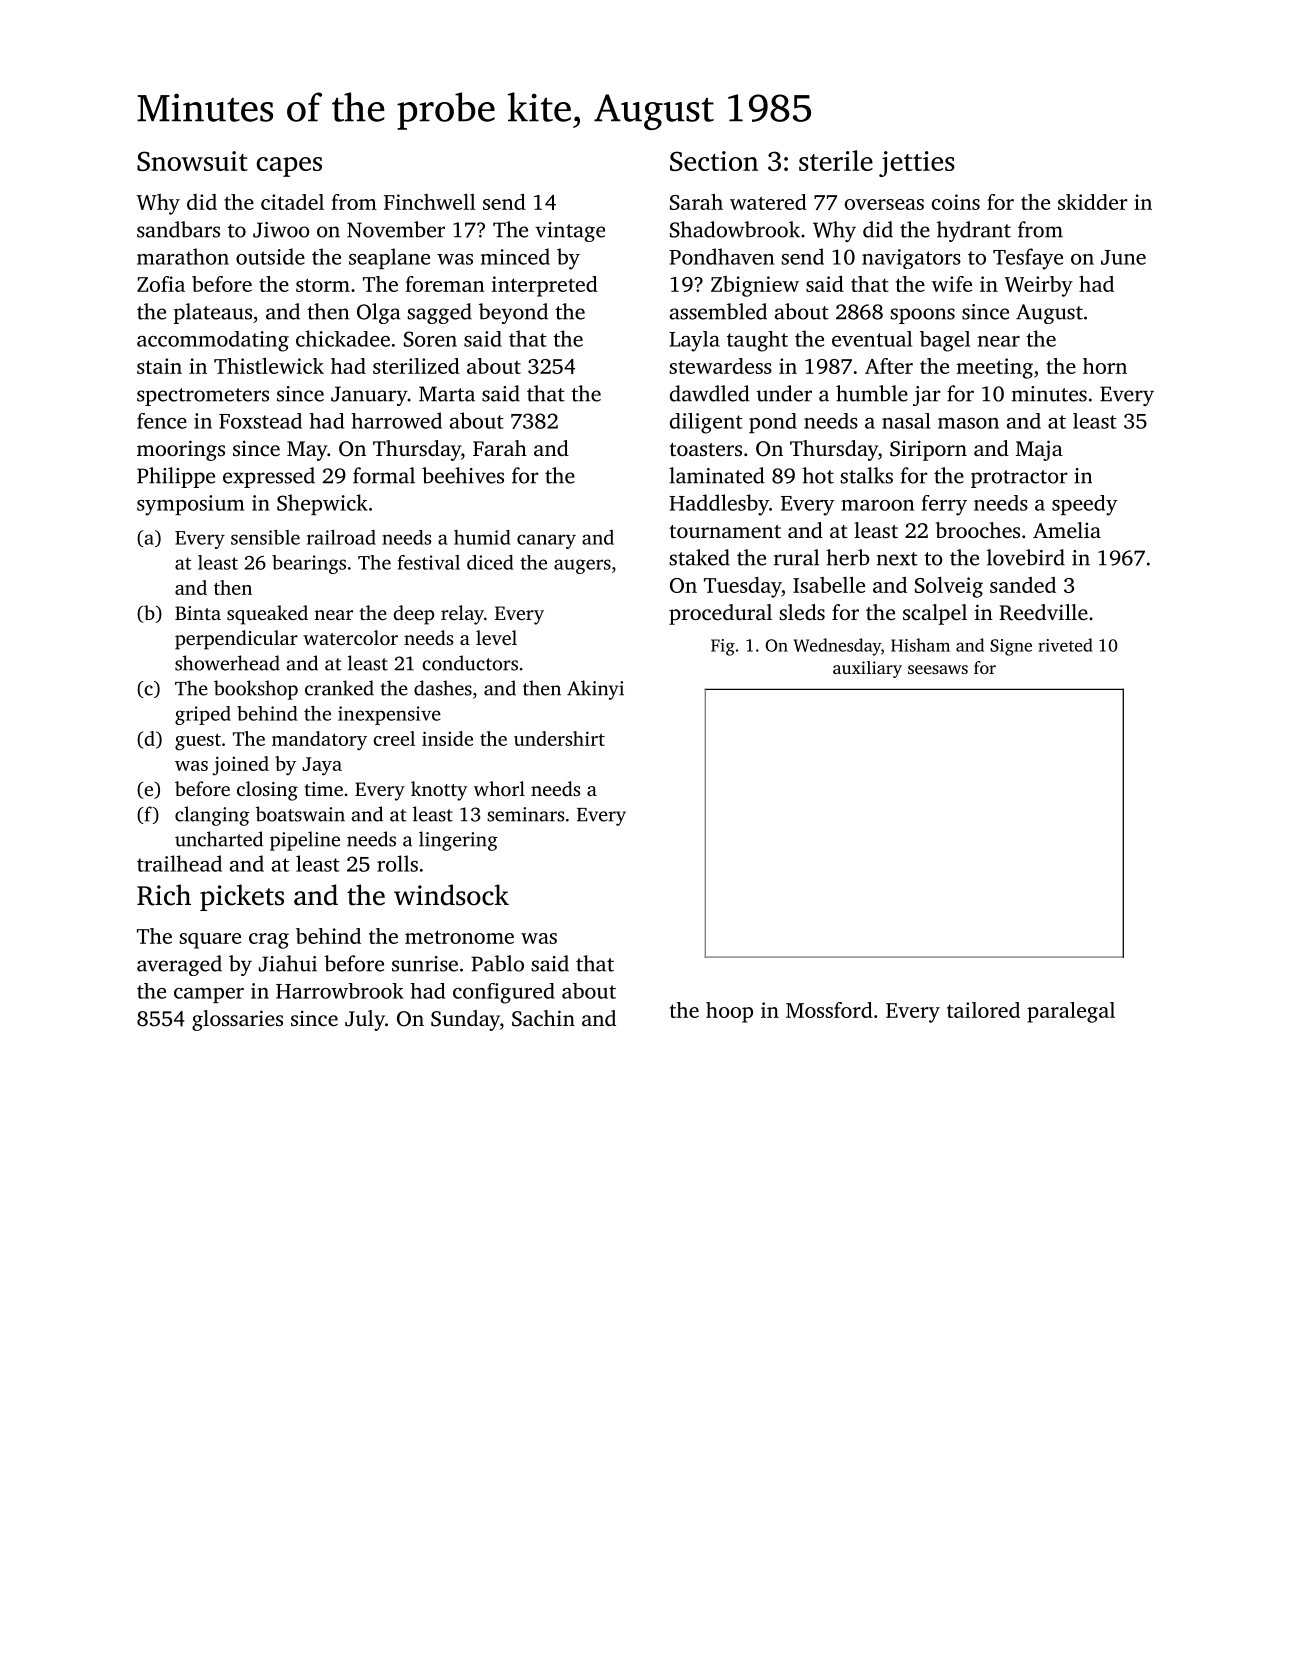 Image resolution: width=1296 pixels, height=1677 pixels. I want to click on next, so click(897, 559).
